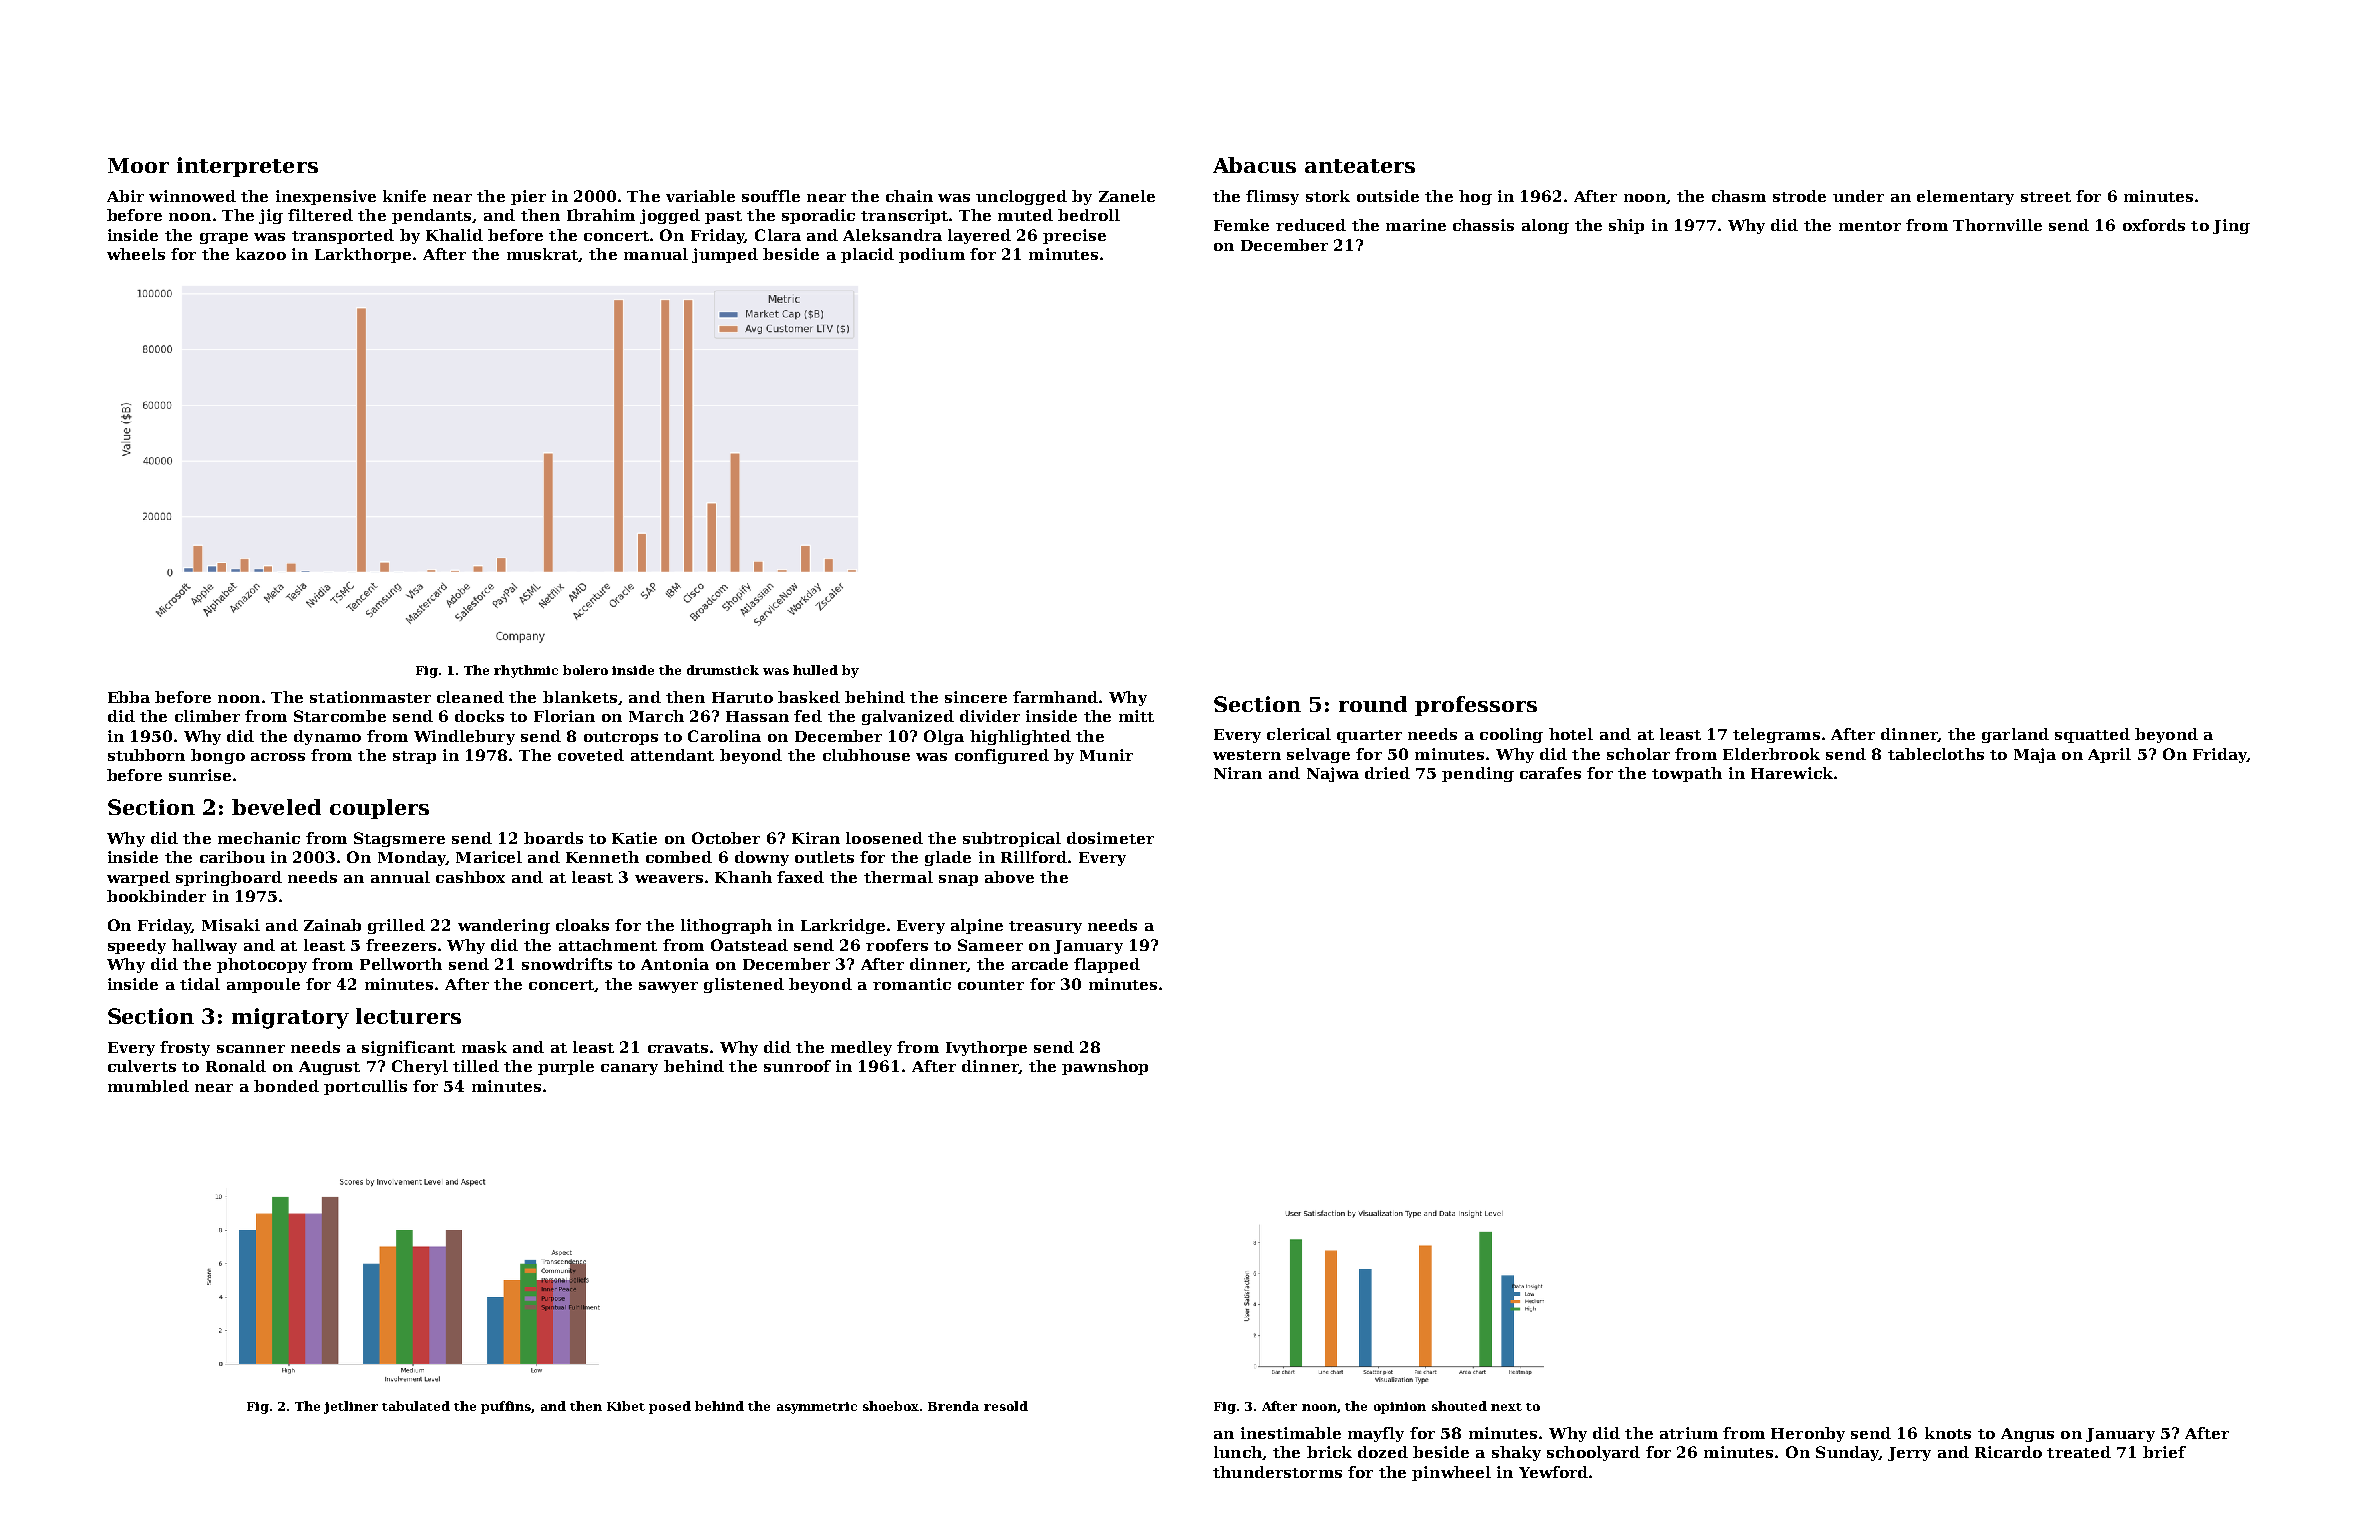  Describe the element at coordinates (2035, 755) in the image. I see `Maja` at that location.
